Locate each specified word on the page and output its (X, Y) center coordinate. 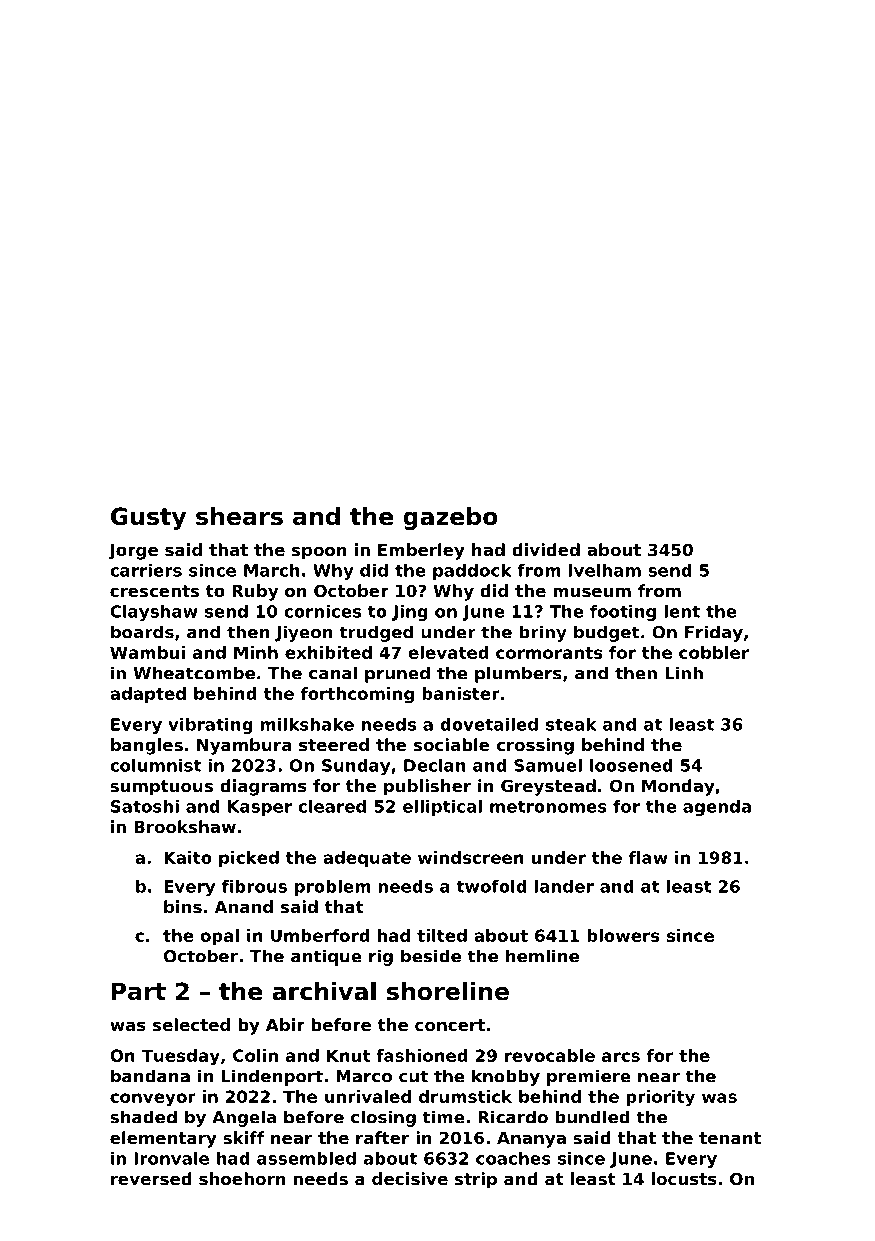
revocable (550, 1055)
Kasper (260, 808)
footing (623, 613)
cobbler (714, 652)
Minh (256, 652)
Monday (678, 787)
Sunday (356, 767)
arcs (621, 1057)
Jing (410, 613)
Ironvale (171, 1158)
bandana (150, 1076)
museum (592, 592)
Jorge (133, 552)
